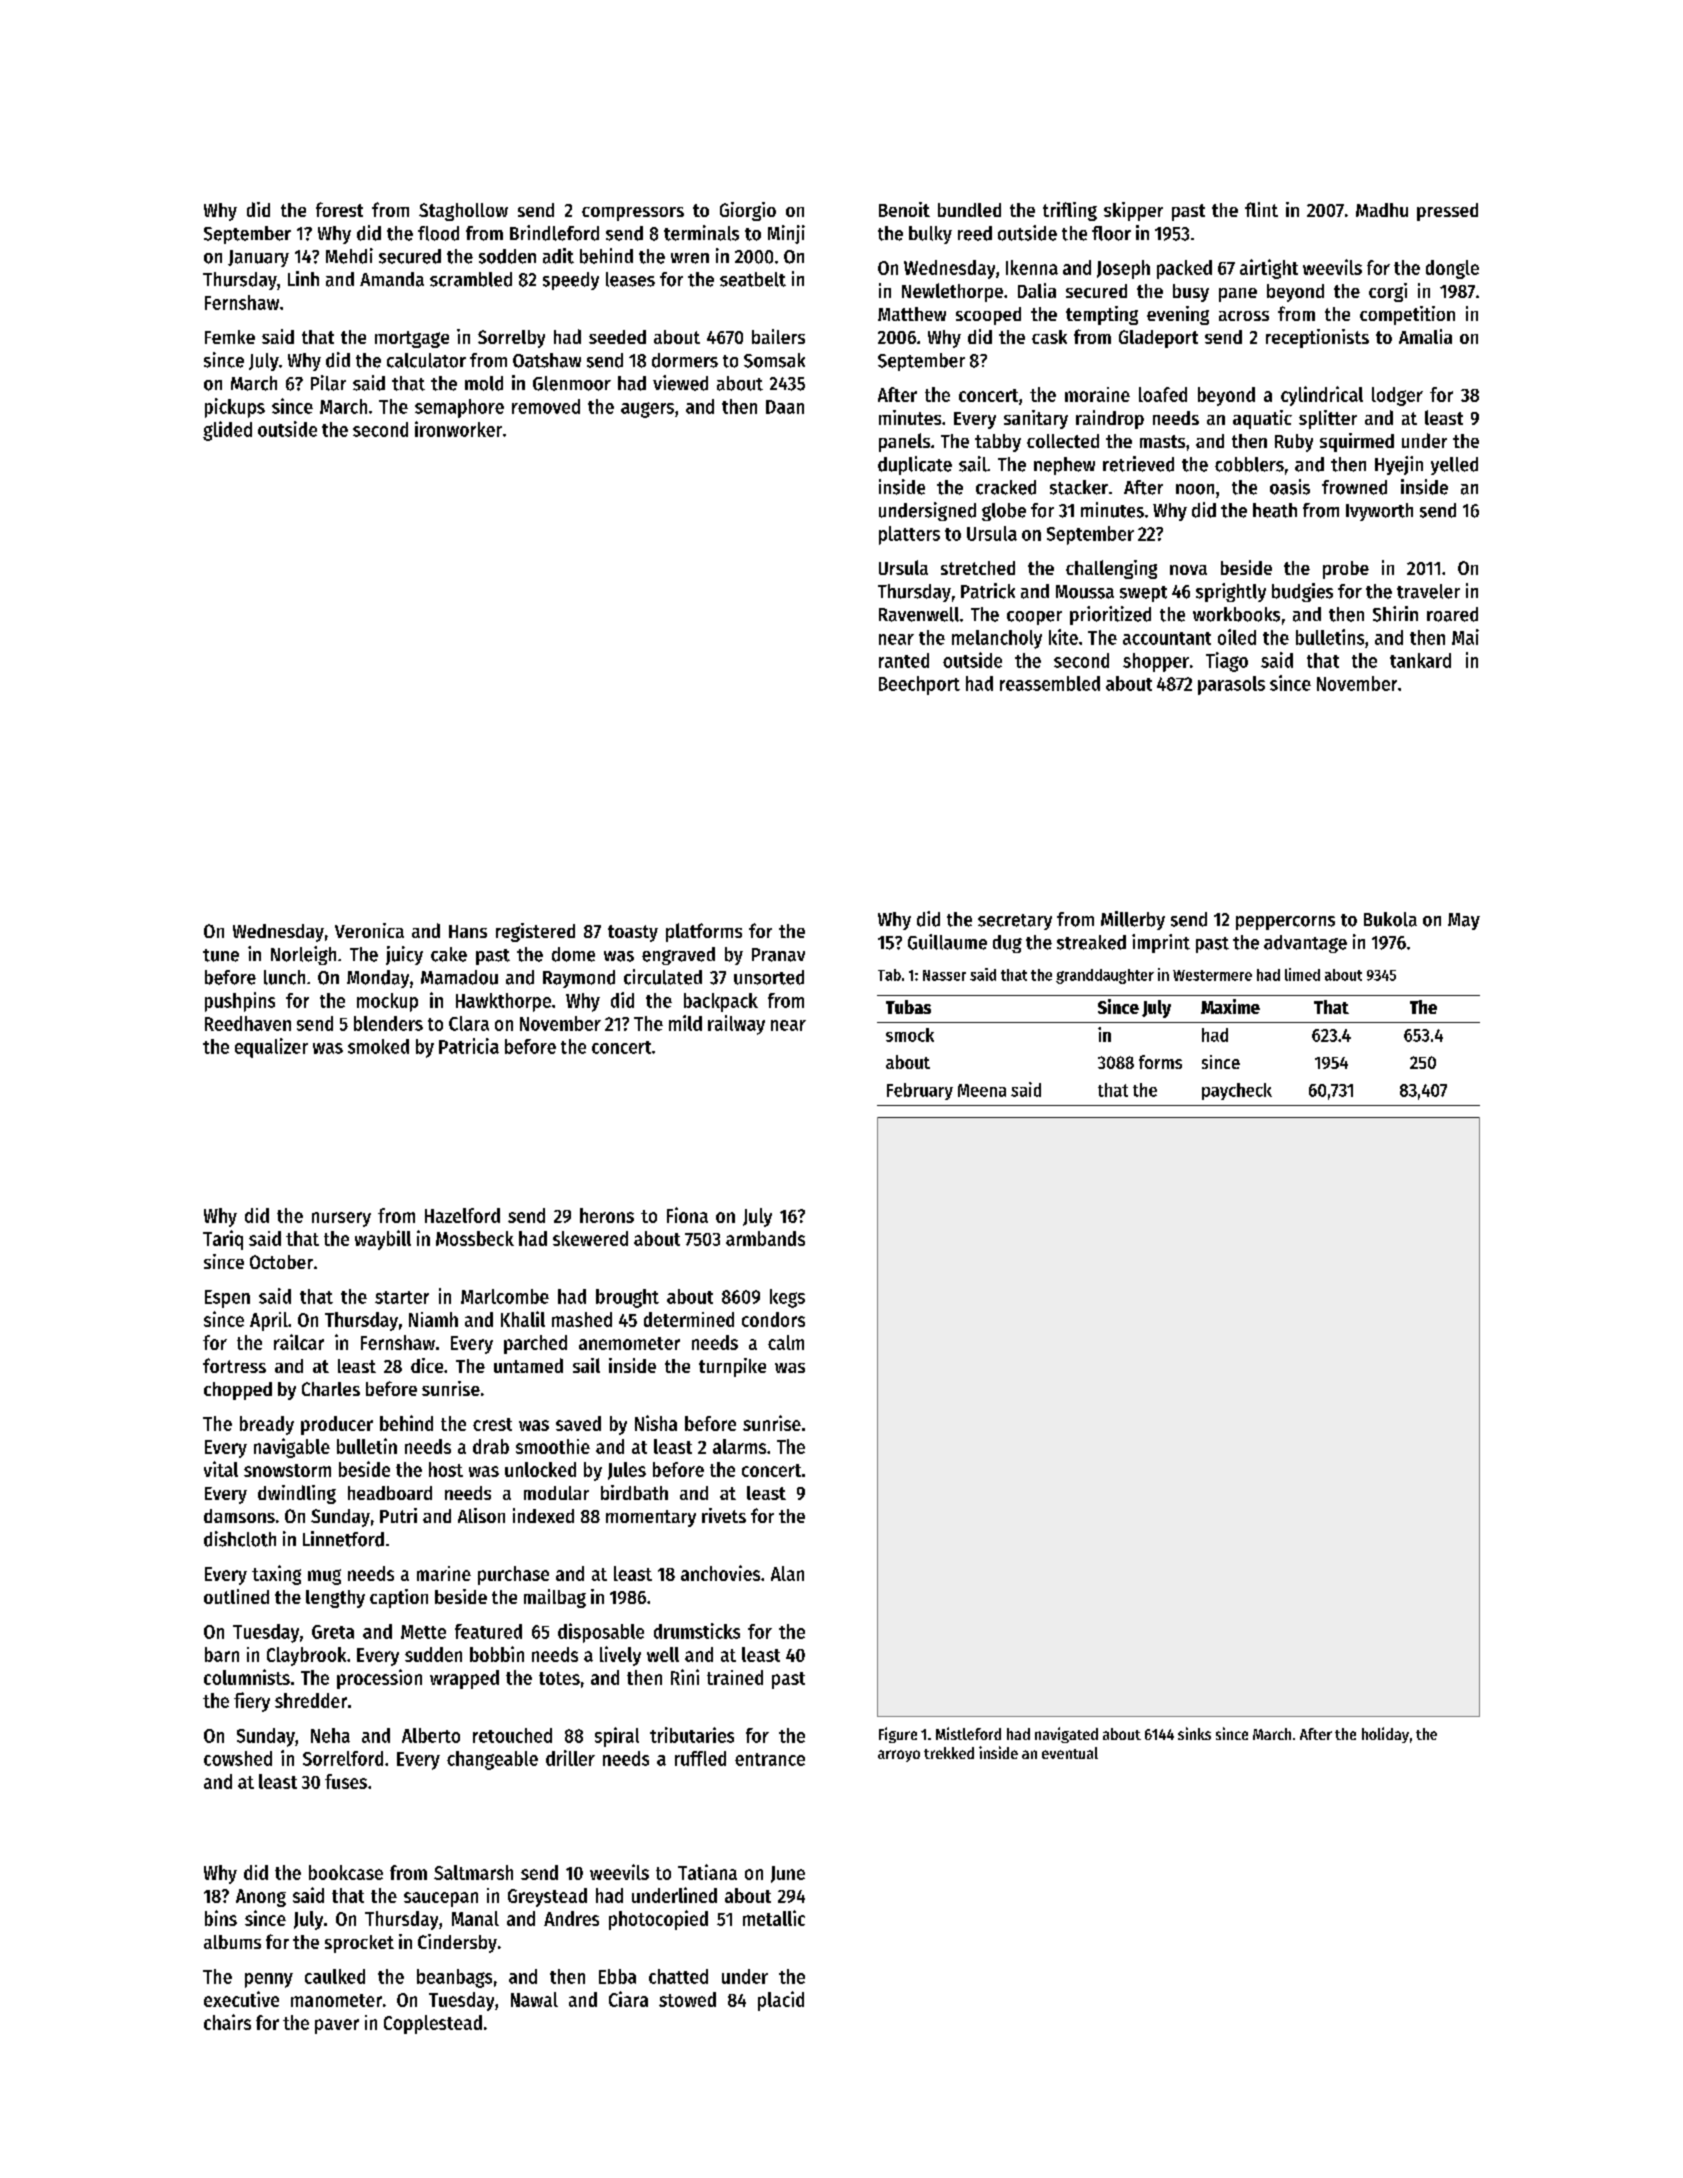  What do you see at coordinates (748, 211) in the image?
I see `Giorgio` at bounding box center [748, 211].
